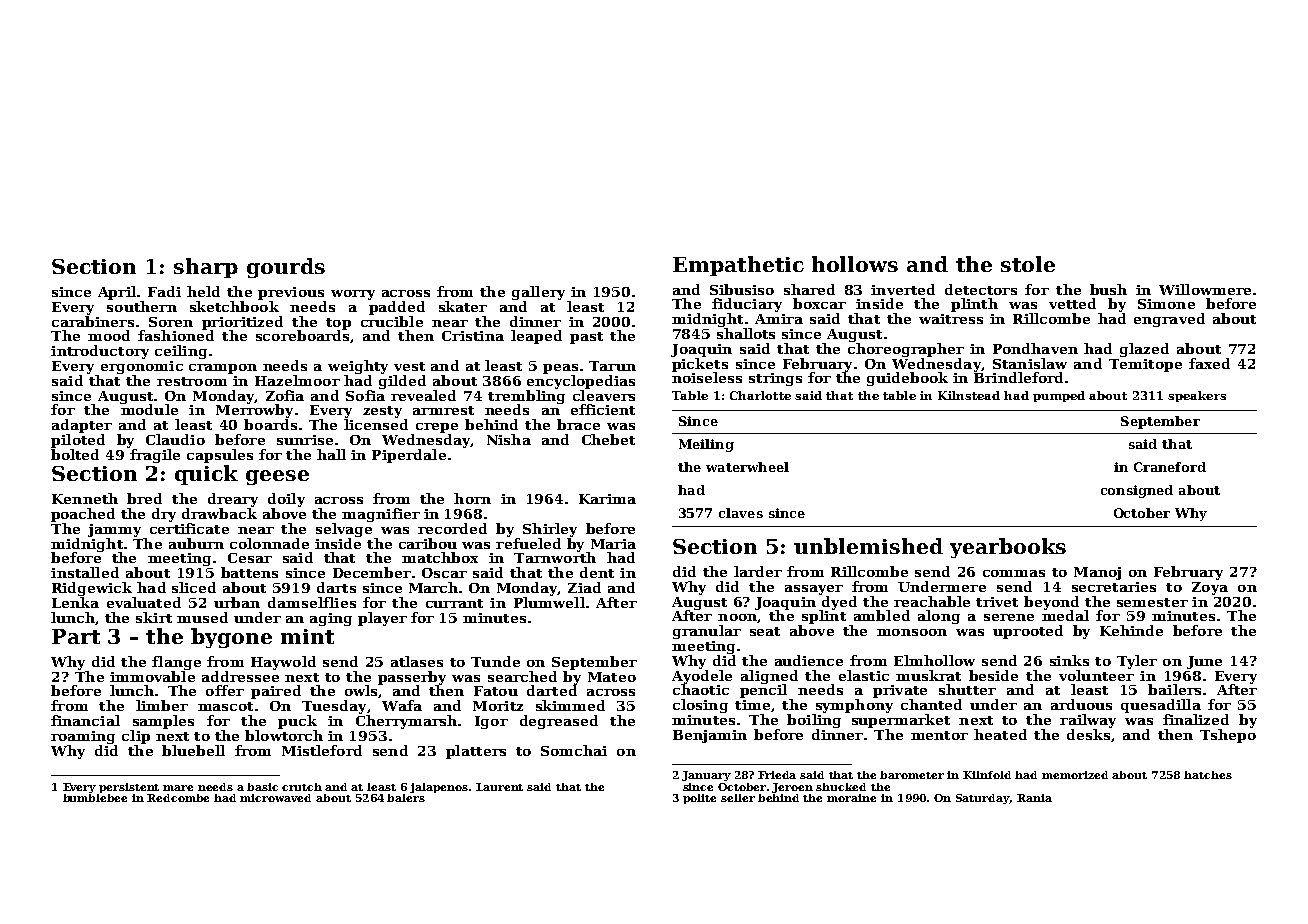 This document has width=1308, height=924. Describe the element at coordinates (95, 798) in the document. I see `bumblebee` at that location.
